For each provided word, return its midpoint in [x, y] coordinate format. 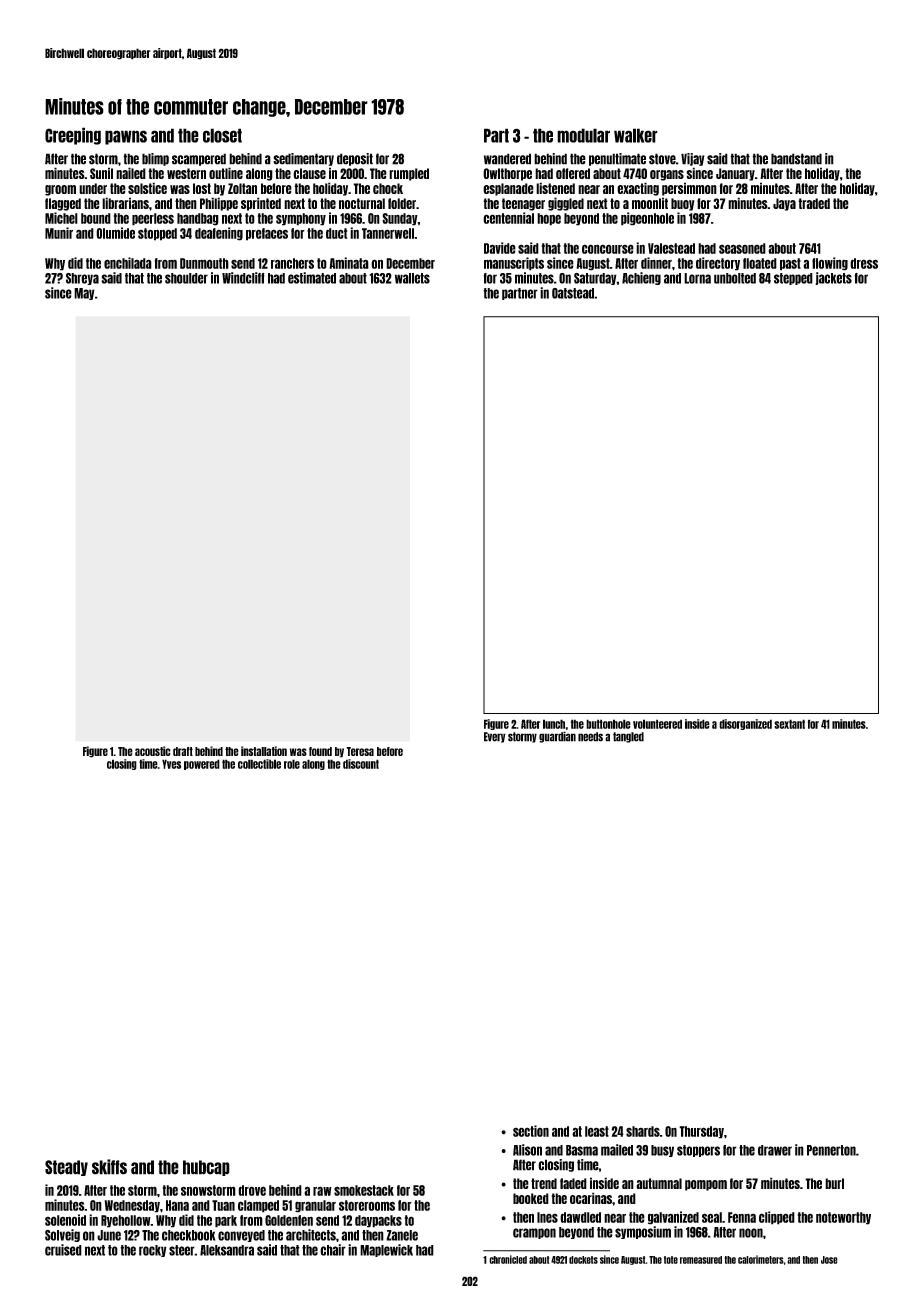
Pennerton [831, 1150]
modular [583, 135]
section [531, 1131]
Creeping [73, 136]
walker [636, 135]
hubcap [206, 1168]
